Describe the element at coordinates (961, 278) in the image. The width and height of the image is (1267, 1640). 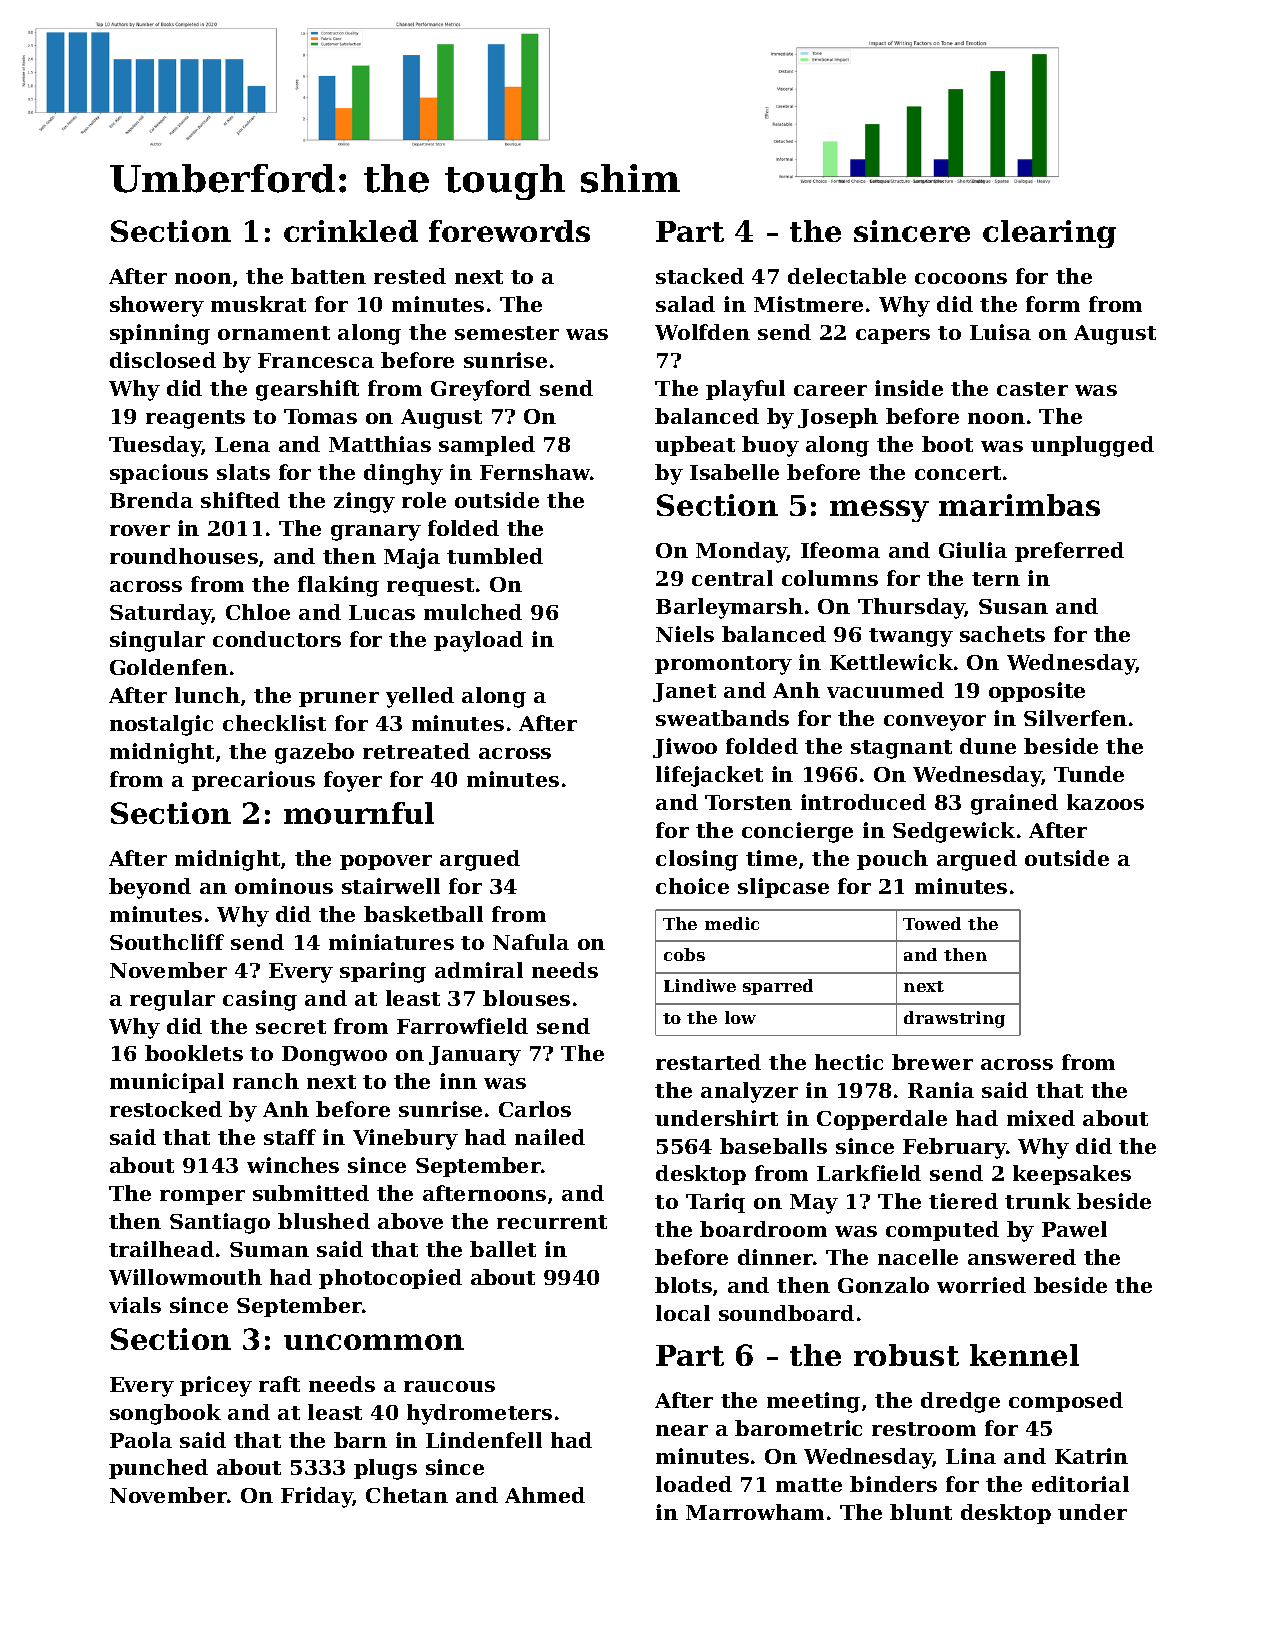
I see `cocoons` at that location.
